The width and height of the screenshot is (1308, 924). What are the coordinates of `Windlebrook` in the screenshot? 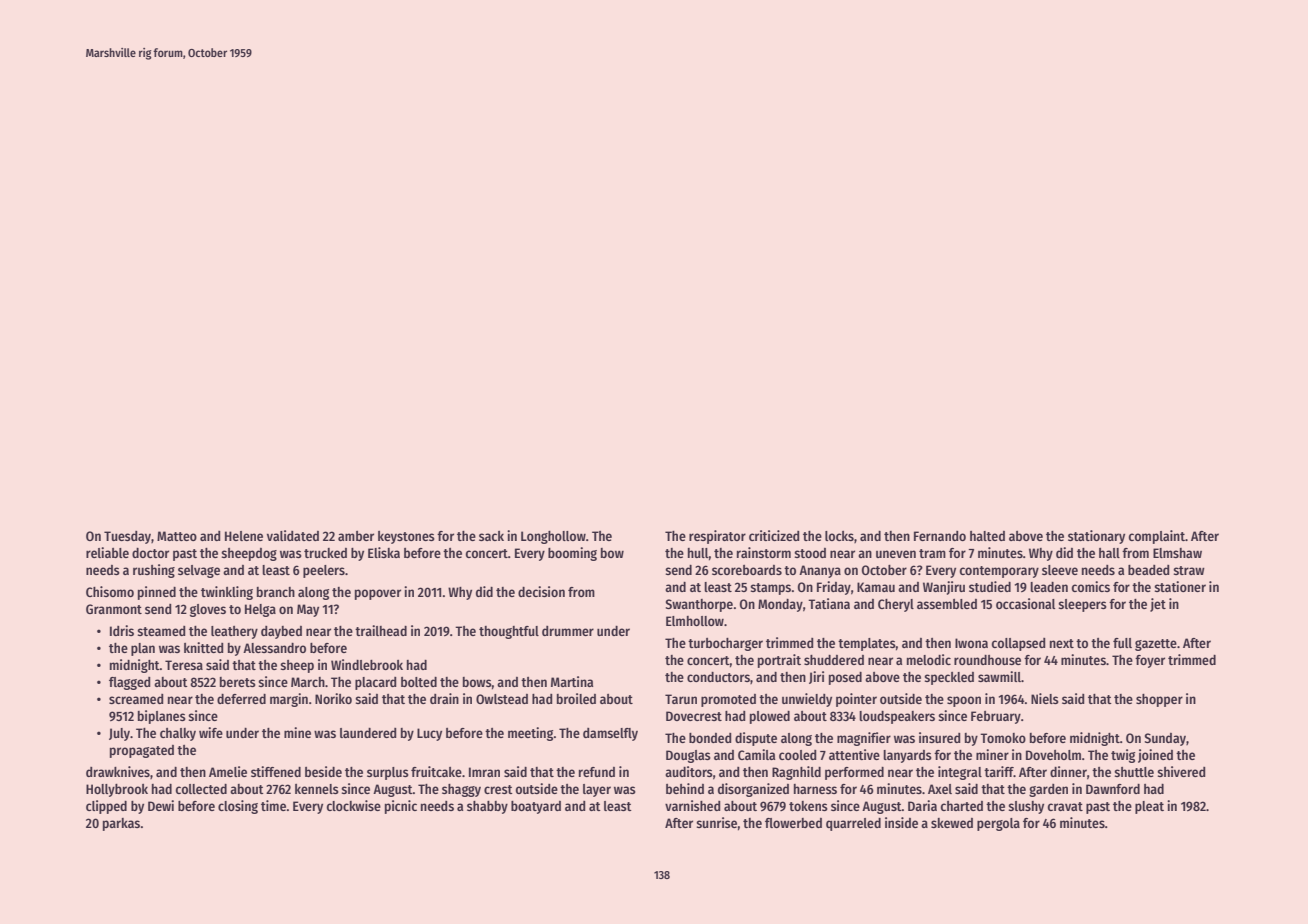 It's located at (367, 664).
